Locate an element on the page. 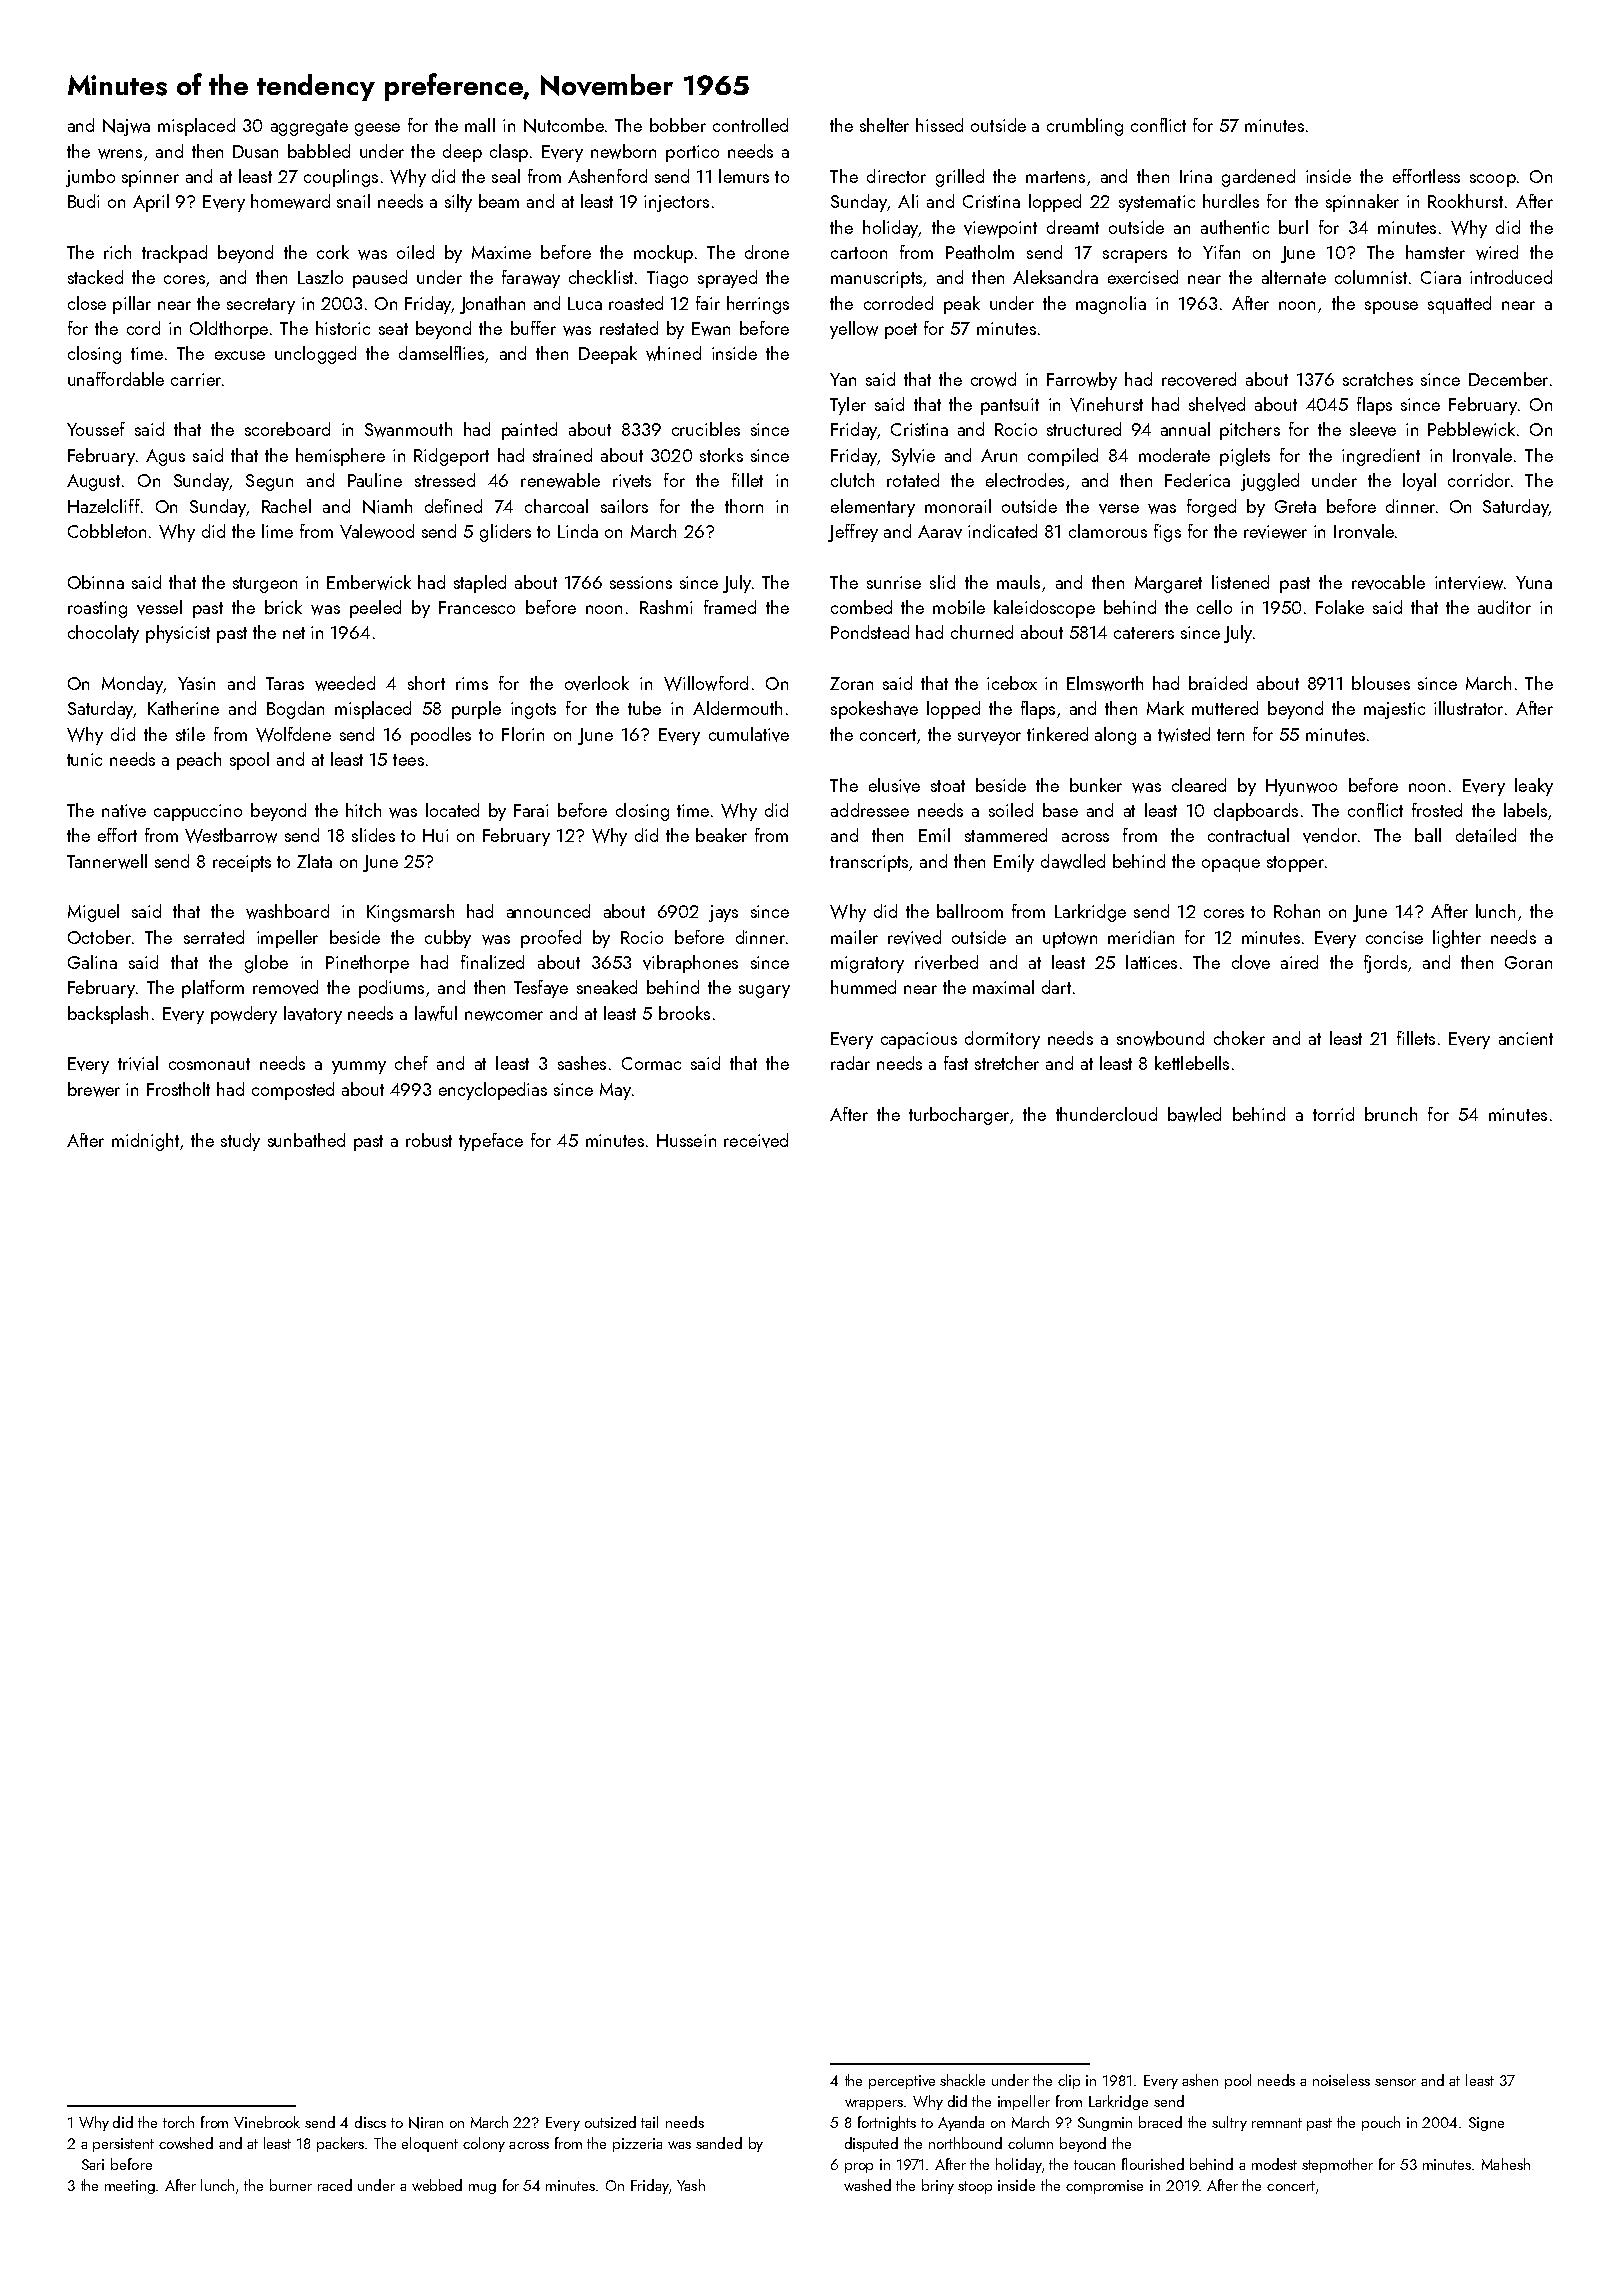 The width and height of the document is (1620, 2292). gardened is located at coordinates (1258, 178).
